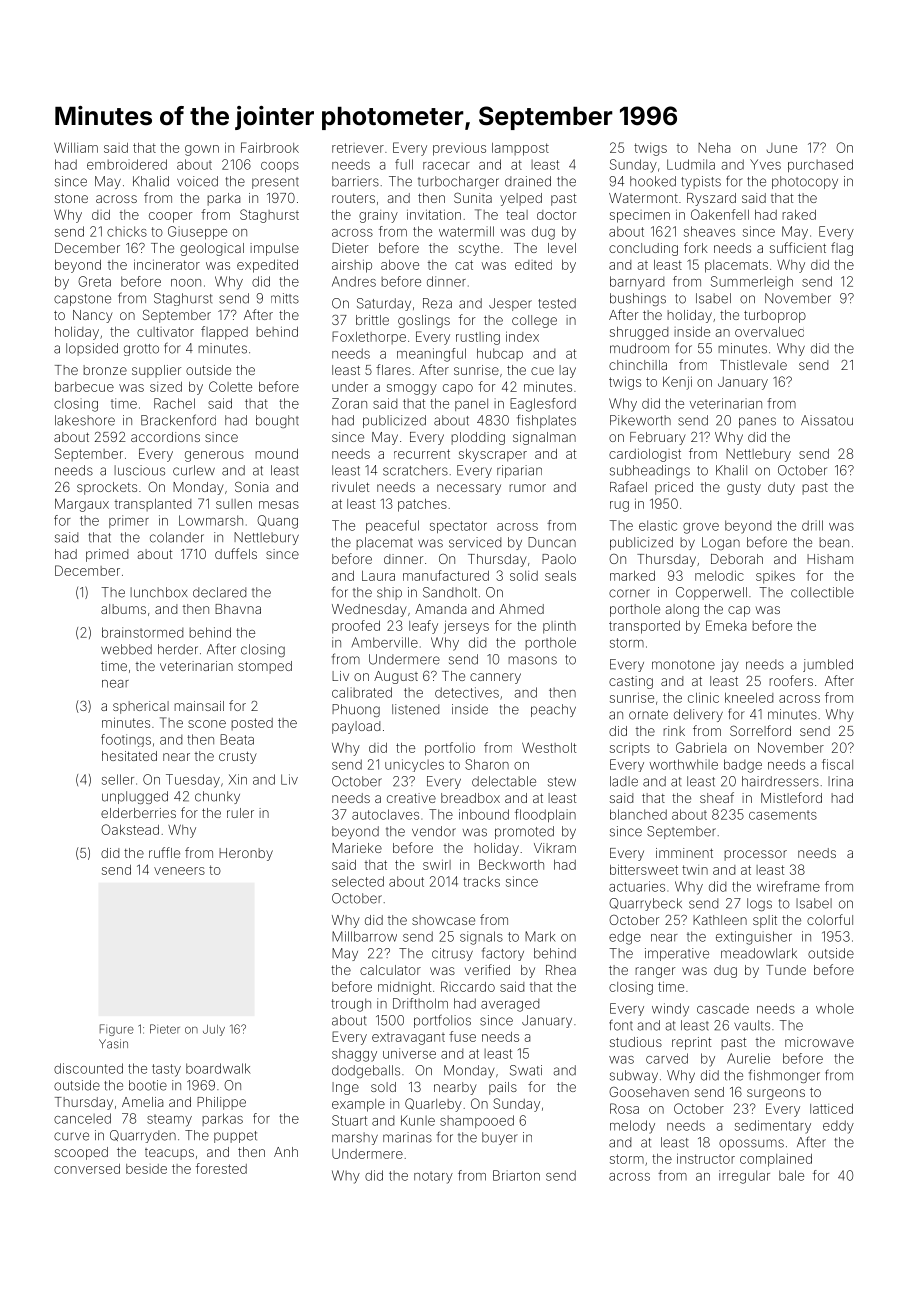 The width and height of the document is (908, 1316). Describe the element at coordinates (819, 1042) in the document. I see `microwave` at that location.
